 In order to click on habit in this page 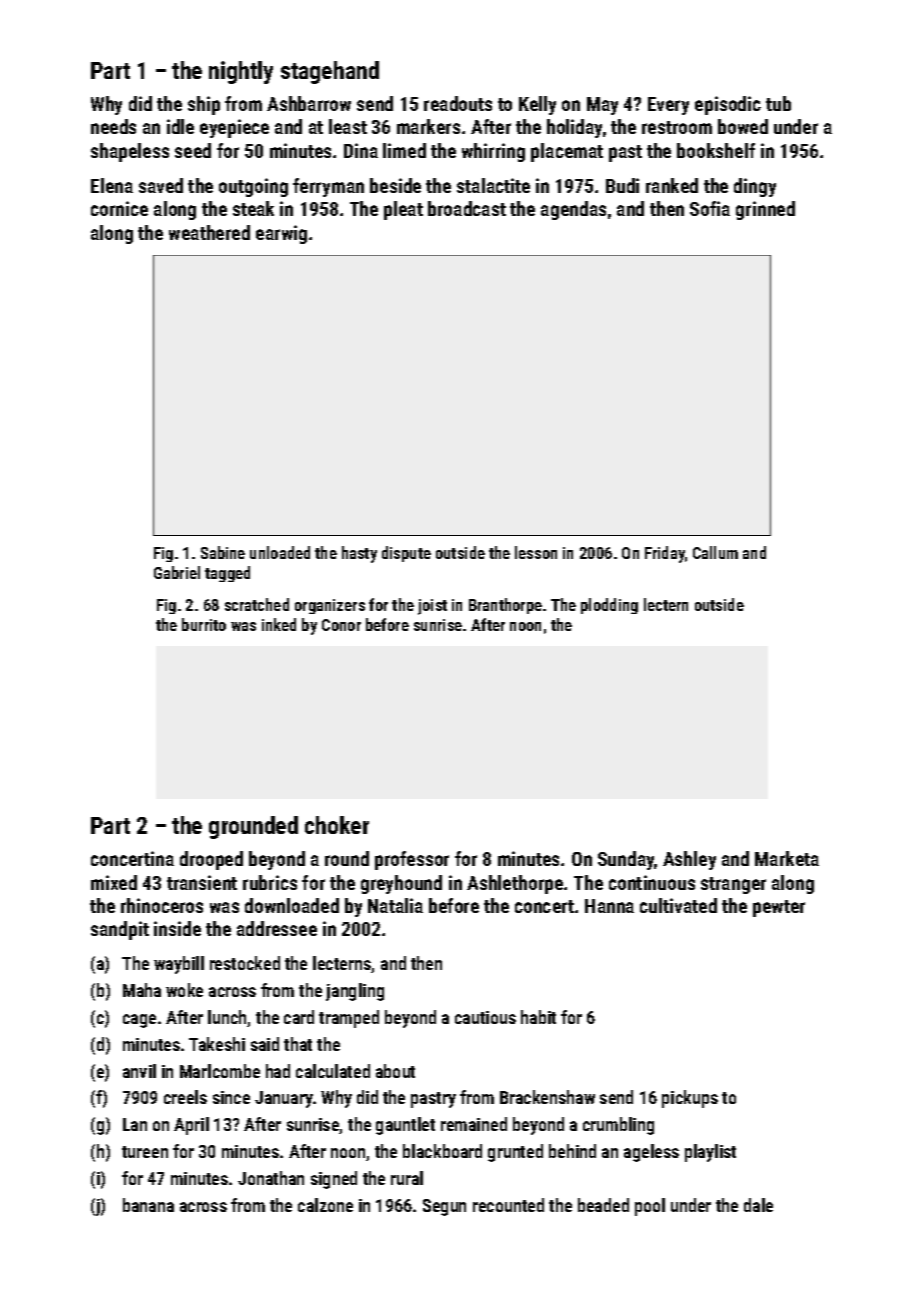, I will do `click(538, 1017)`.
